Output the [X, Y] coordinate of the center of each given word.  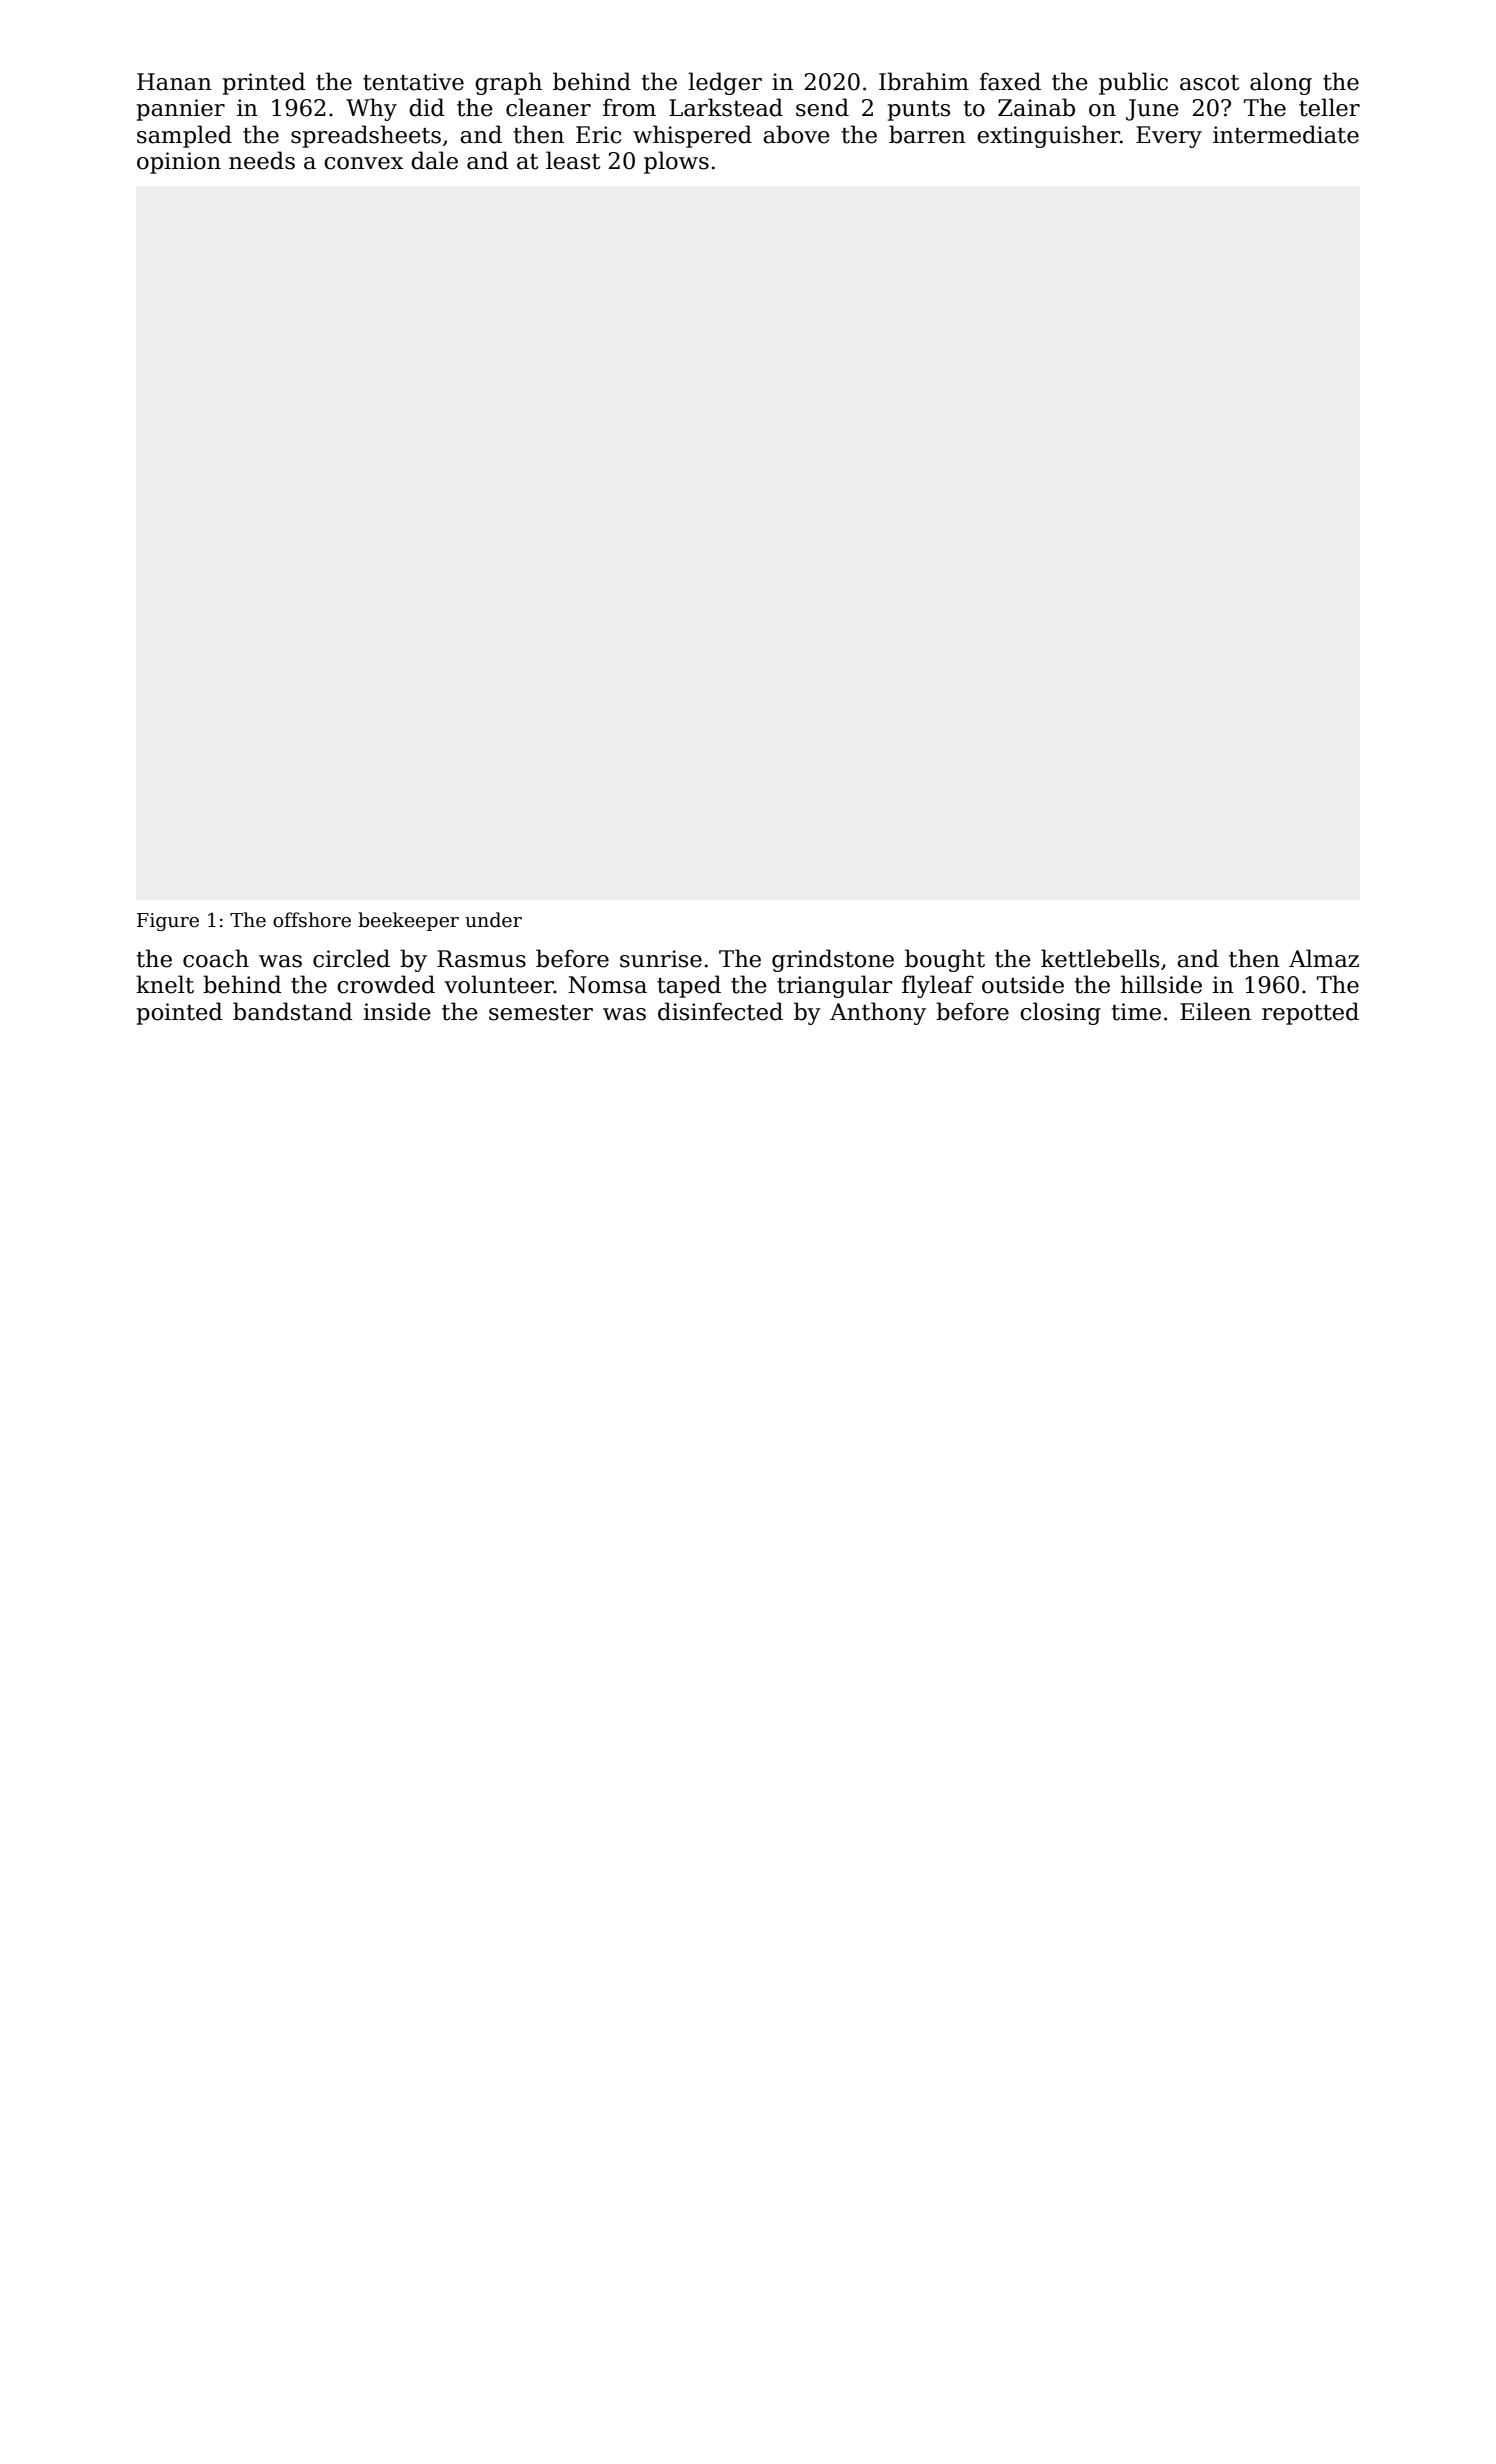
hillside [1161, 984]
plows [676, 162]
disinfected [720, 1011]
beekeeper [408, 921]
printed [263, 83]
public [1133, 83]
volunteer [499, 984]
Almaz [1324, 958]
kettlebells [1100, 958]
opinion [179, 163]
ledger [725, 83]
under [493, 920]
